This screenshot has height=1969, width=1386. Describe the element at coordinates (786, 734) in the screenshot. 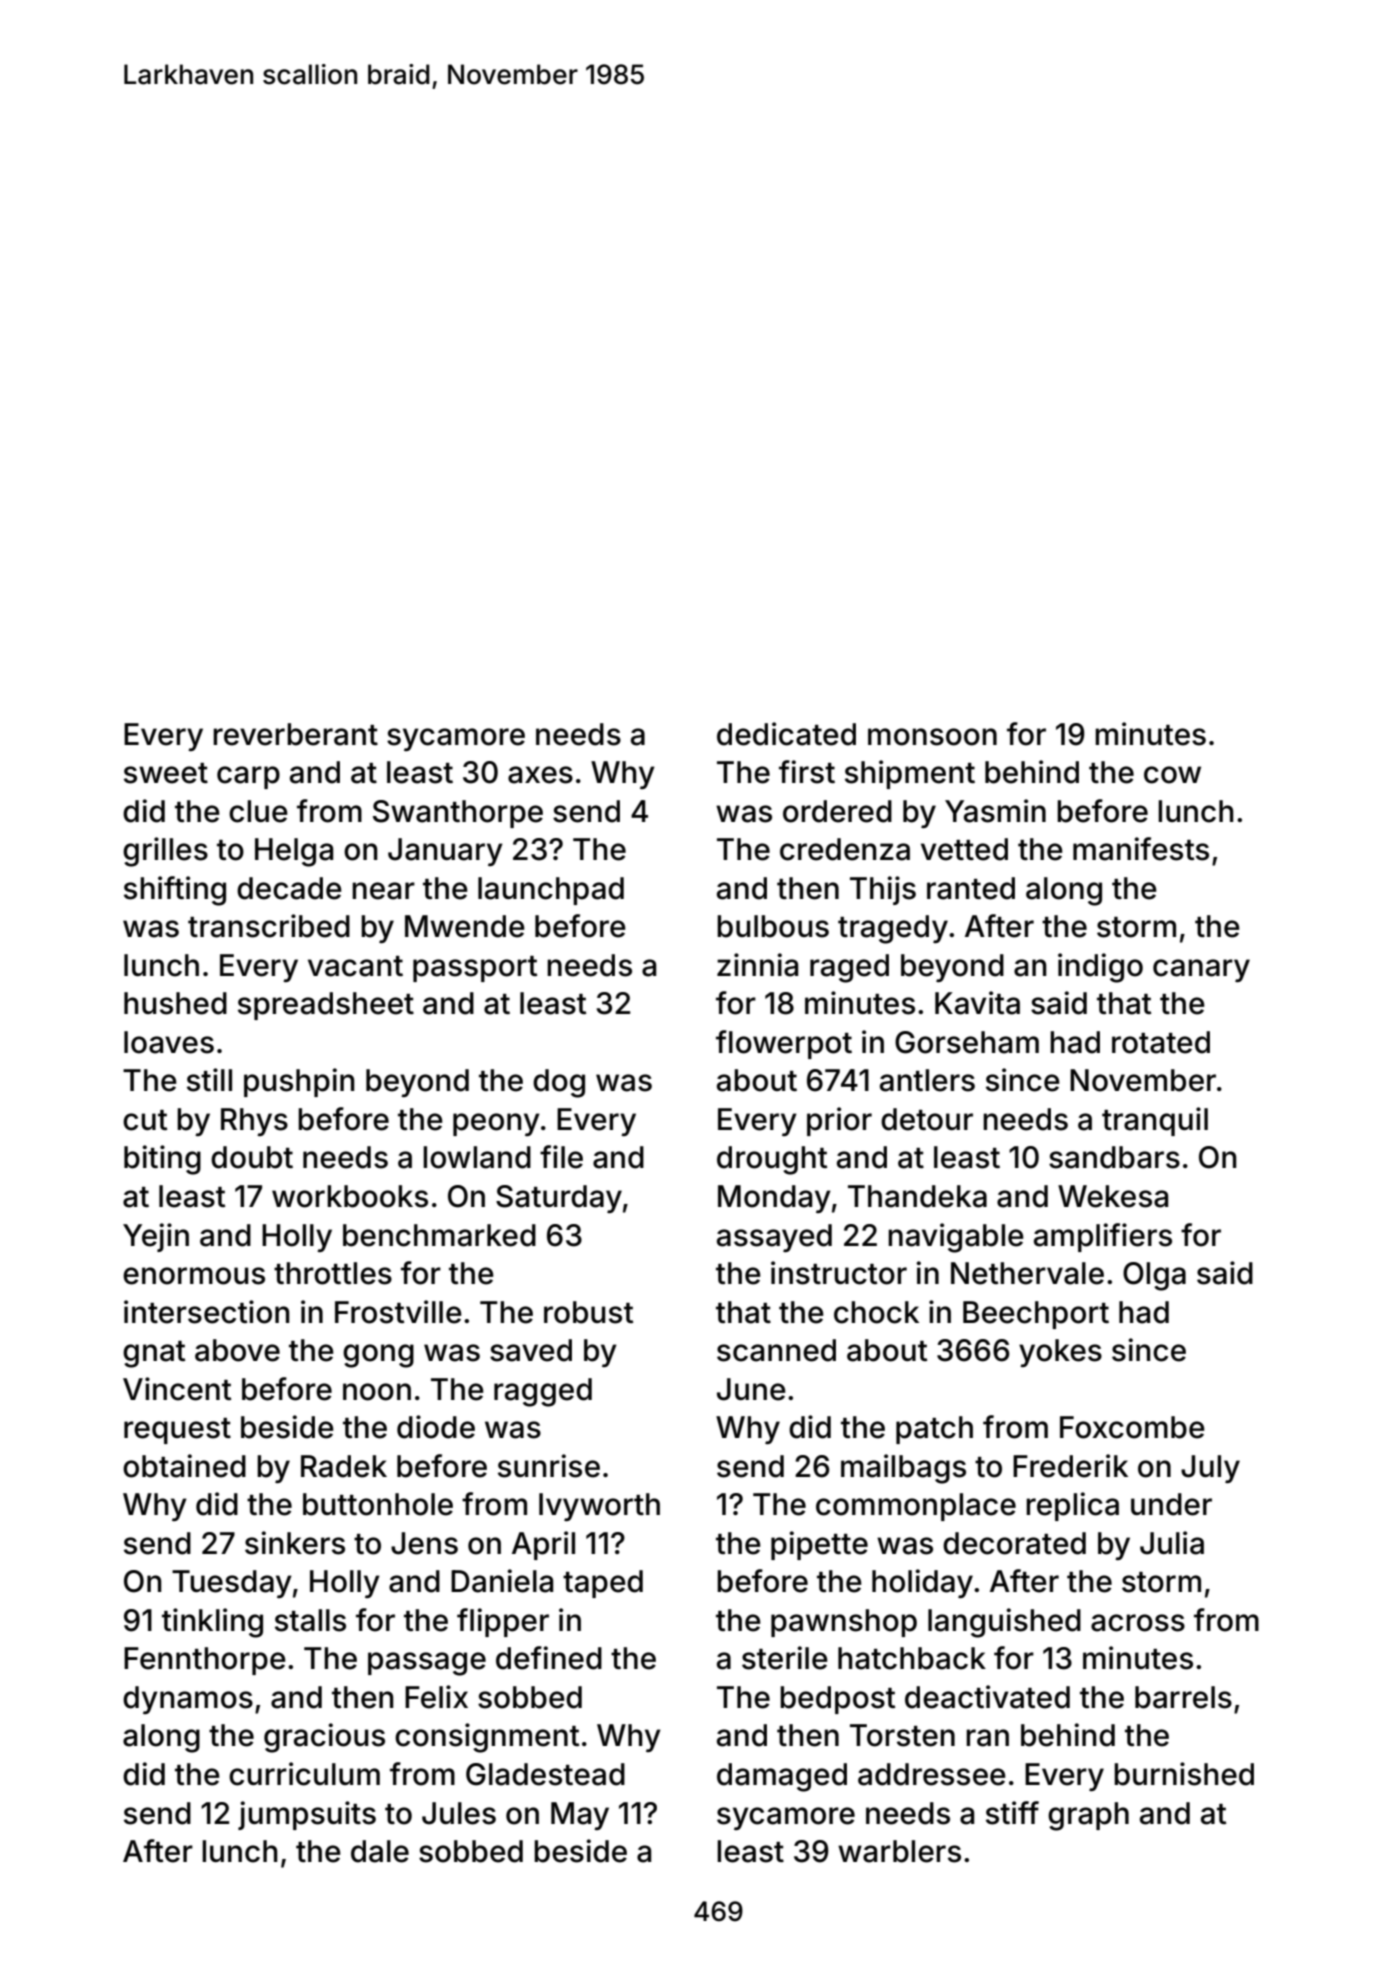

I see `dedicated` at that location.
